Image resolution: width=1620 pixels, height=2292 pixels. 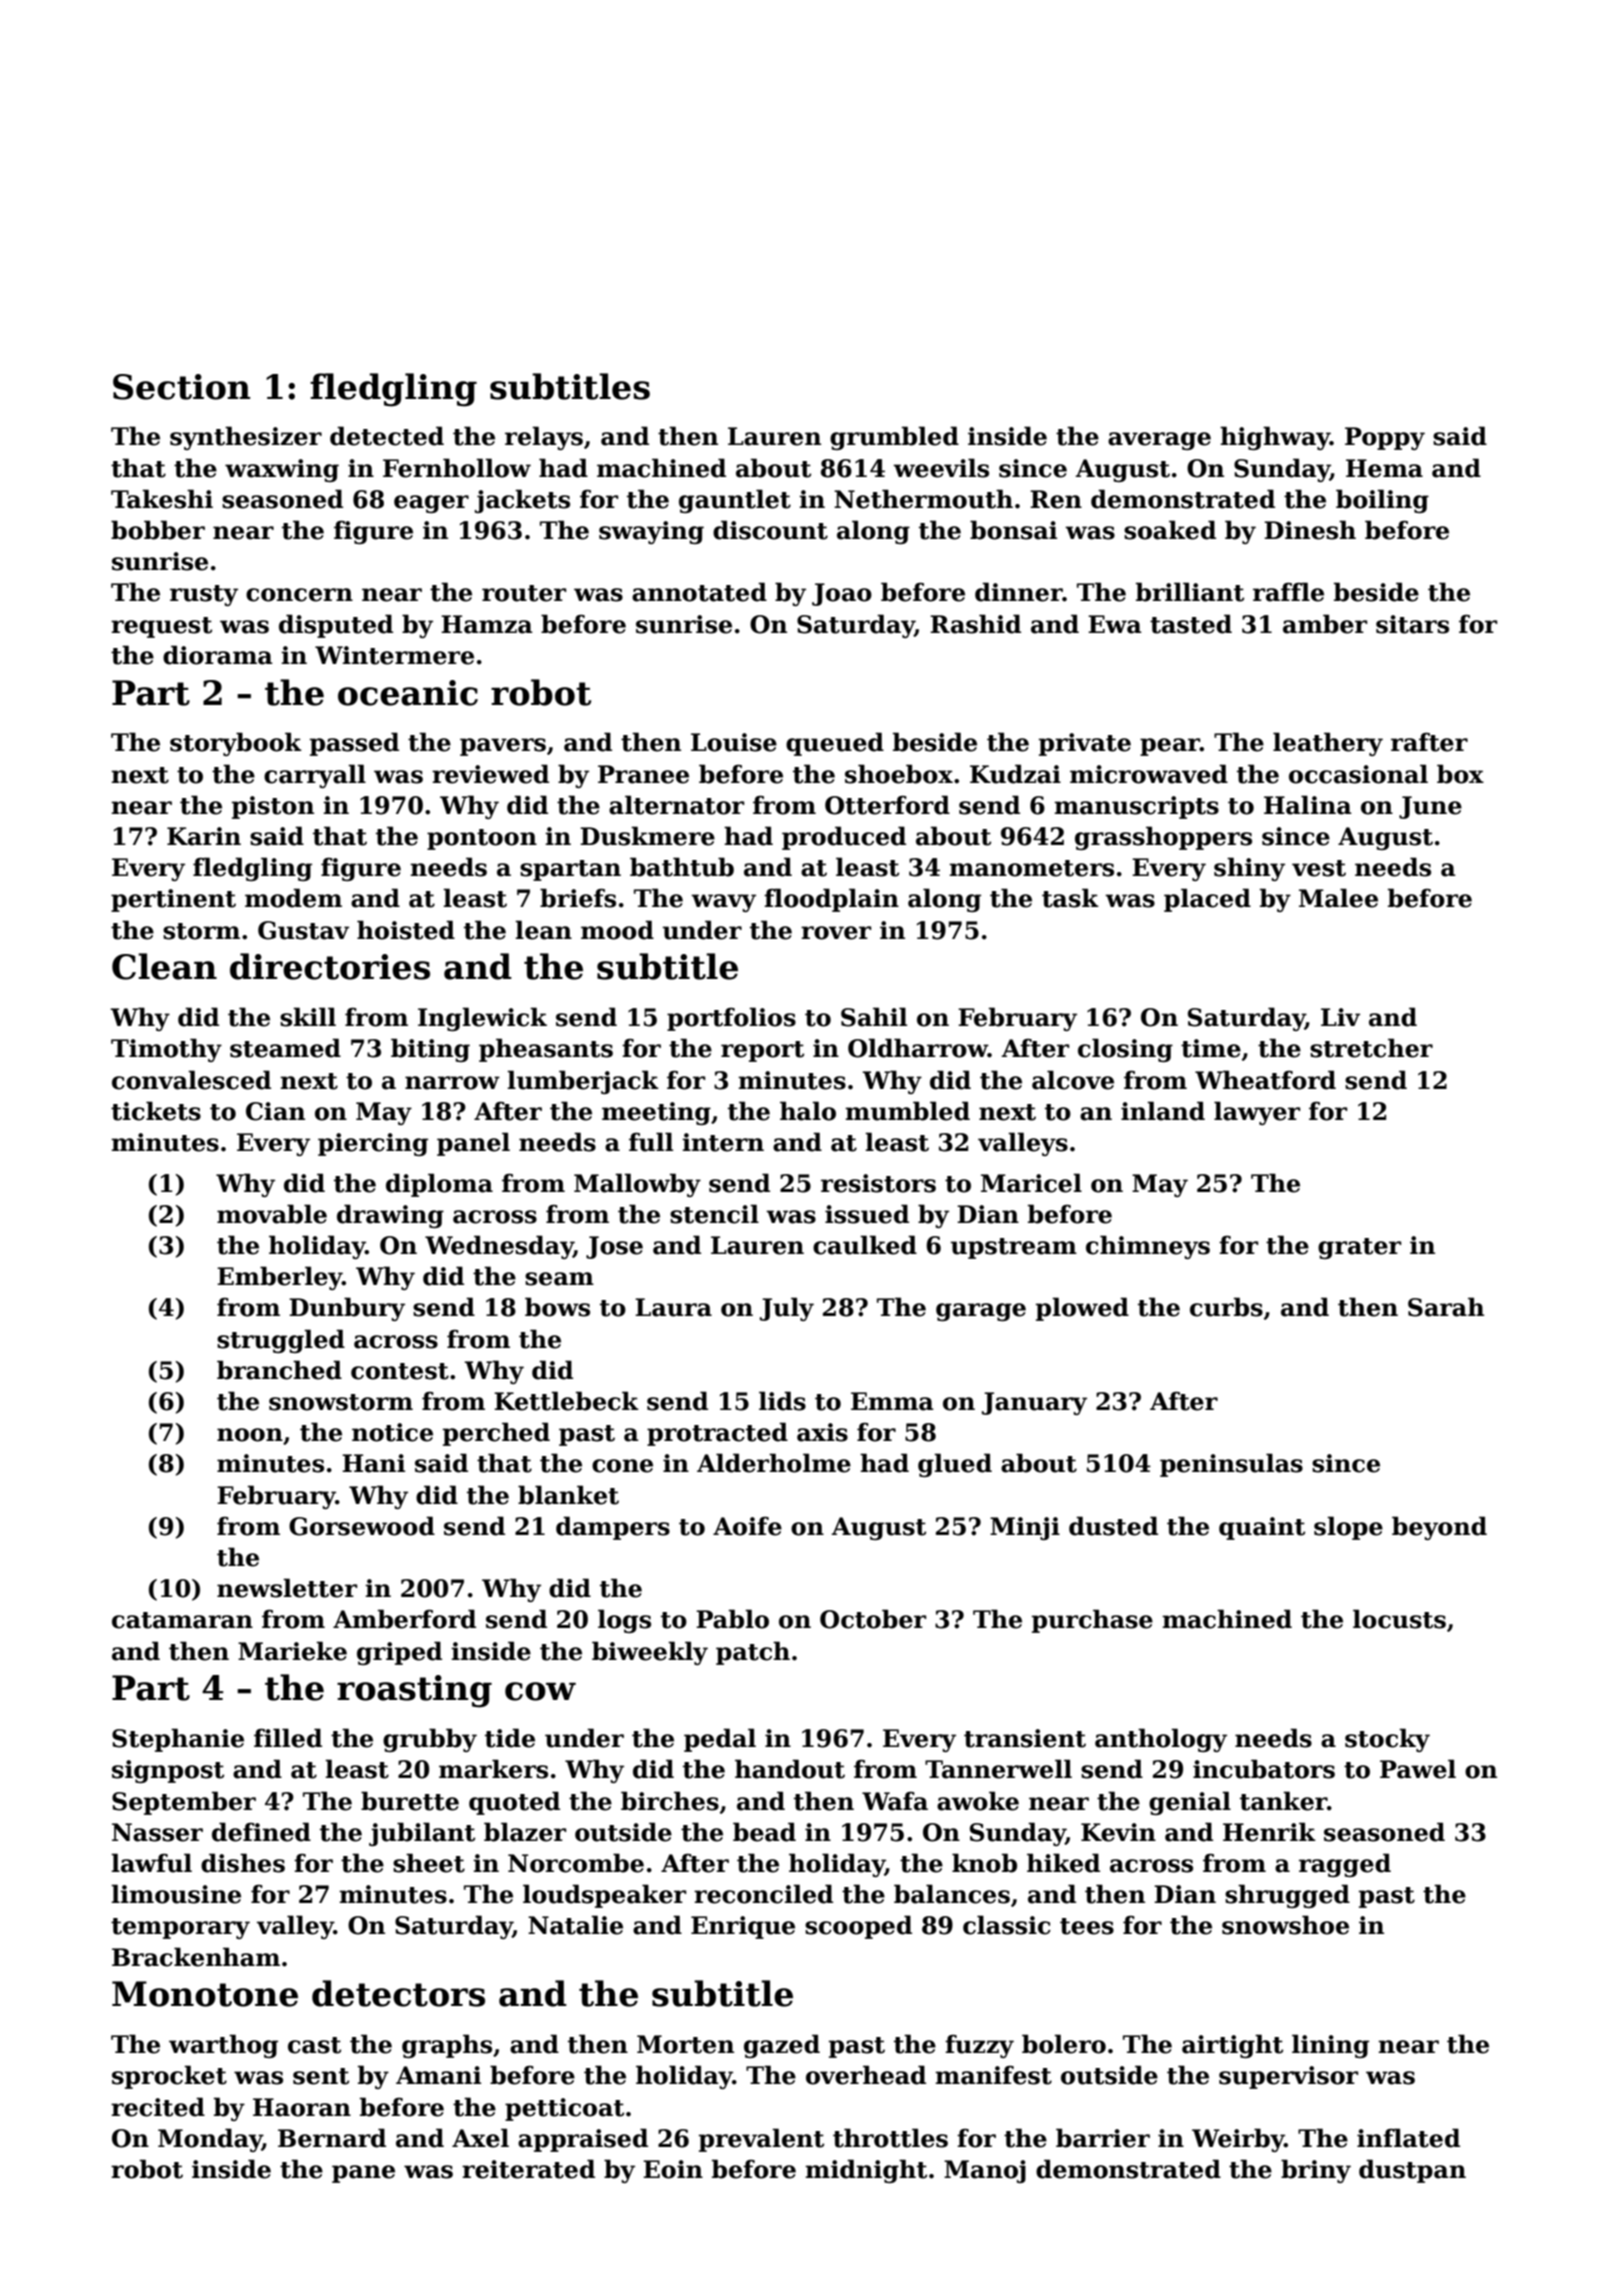 I want to click on grater, so click(x=1359, y=1248).
